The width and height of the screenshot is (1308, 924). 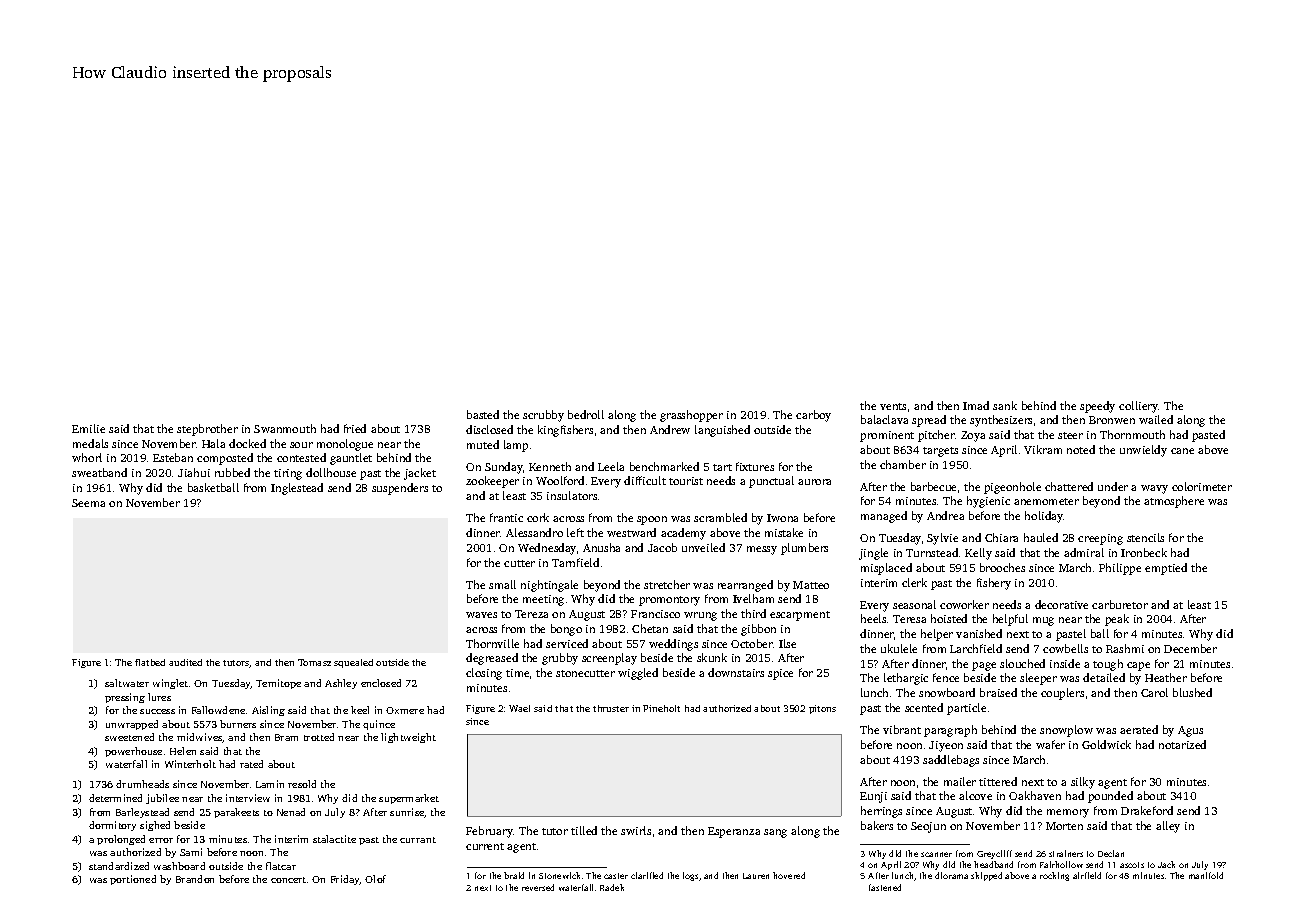 What do you see at coordinates (142, 813) in the screenshot?
I see `Barleystead` at bounding box center [142, 813].
